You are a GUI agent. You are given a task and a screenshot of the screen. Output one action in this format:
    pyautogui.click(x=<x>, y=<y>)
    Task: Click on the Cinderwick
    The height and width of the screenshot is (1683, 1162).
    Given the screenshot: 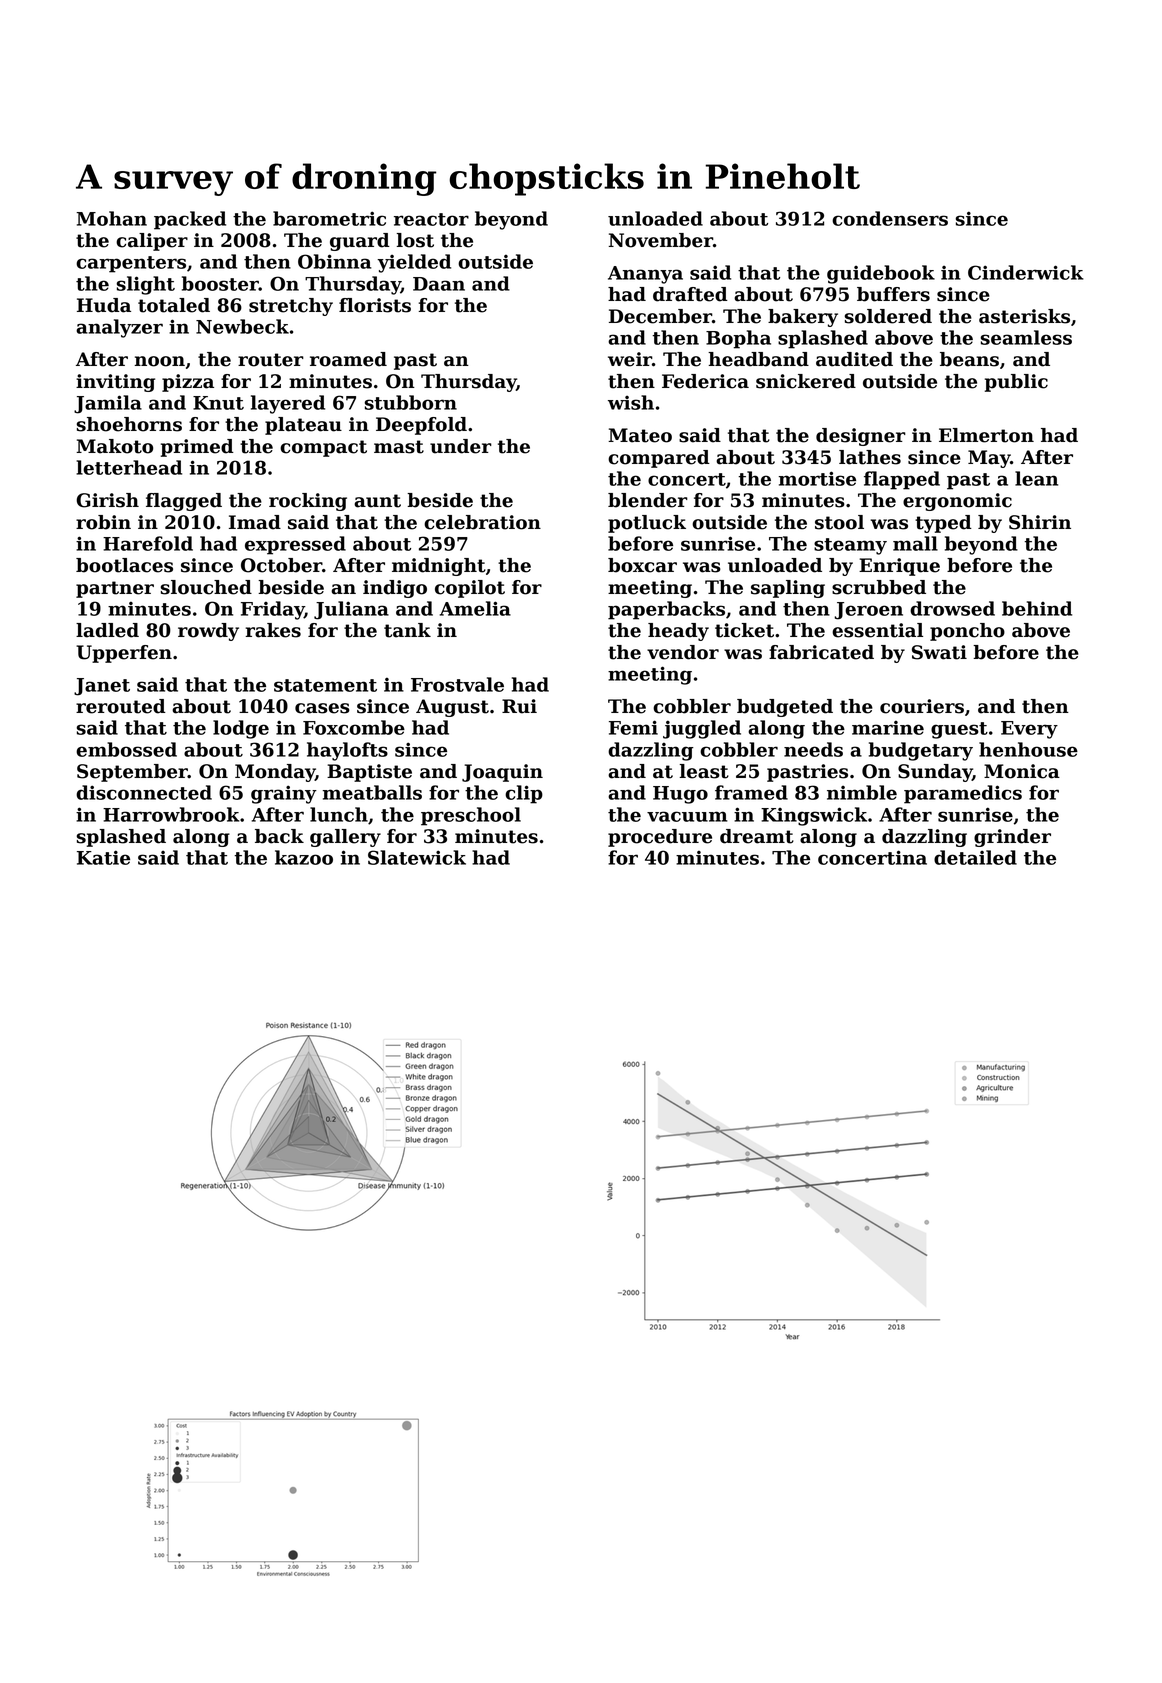 What is the action you would take?
    pyautogui.click(x=1026, y=272)
